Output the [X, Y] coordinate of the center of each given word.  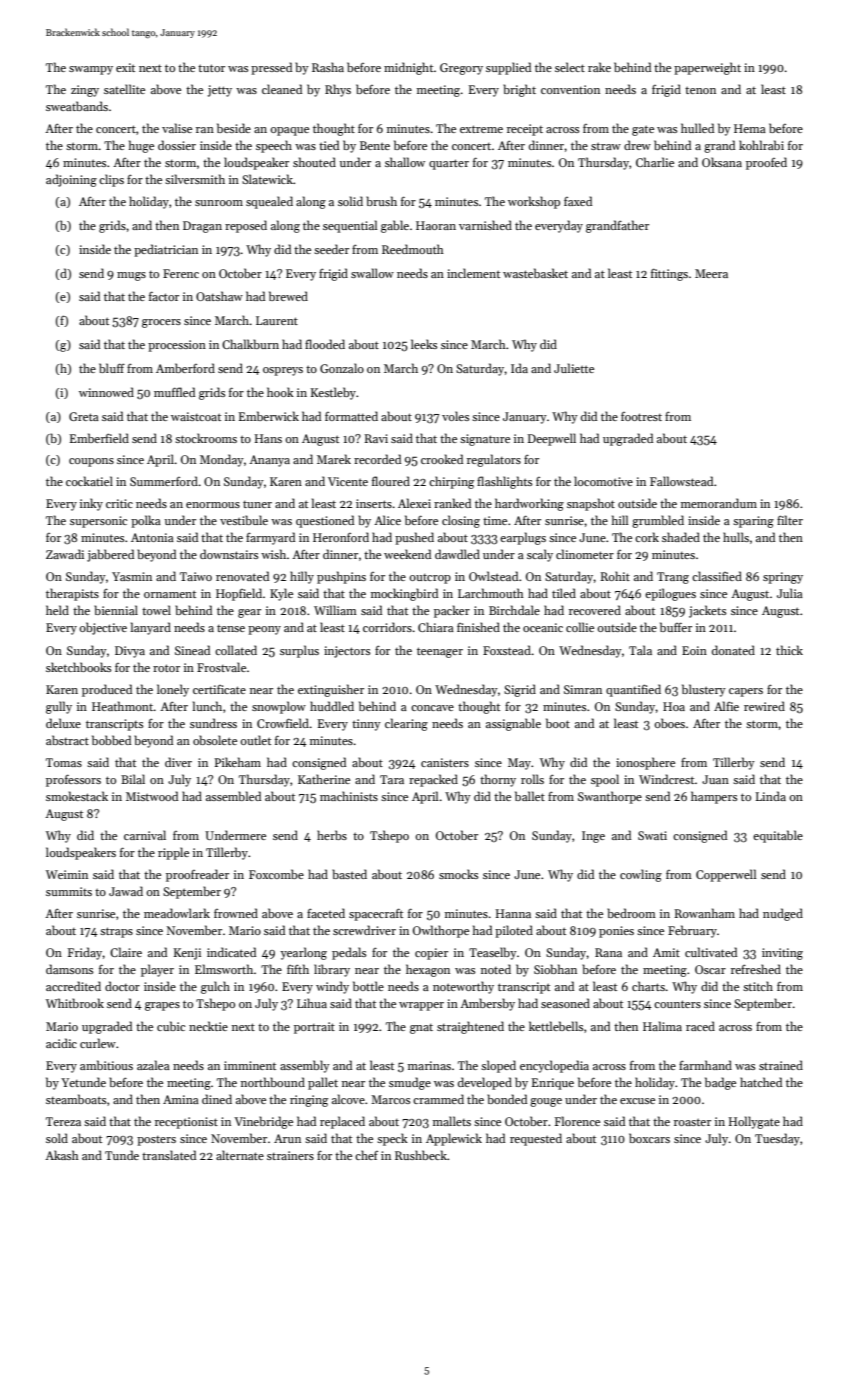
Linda [771, 796]
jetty [220, 91]
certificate [219, 689]
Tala [640, 650]
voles [455, 416]
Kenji [187, 954]
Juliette [574, 368]
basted [349, 874]
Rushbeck [421, 1155]
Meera [711, 273]
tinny [366, 725]
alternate [240, 1155]
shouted [314, 162]
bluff [112, 368]
